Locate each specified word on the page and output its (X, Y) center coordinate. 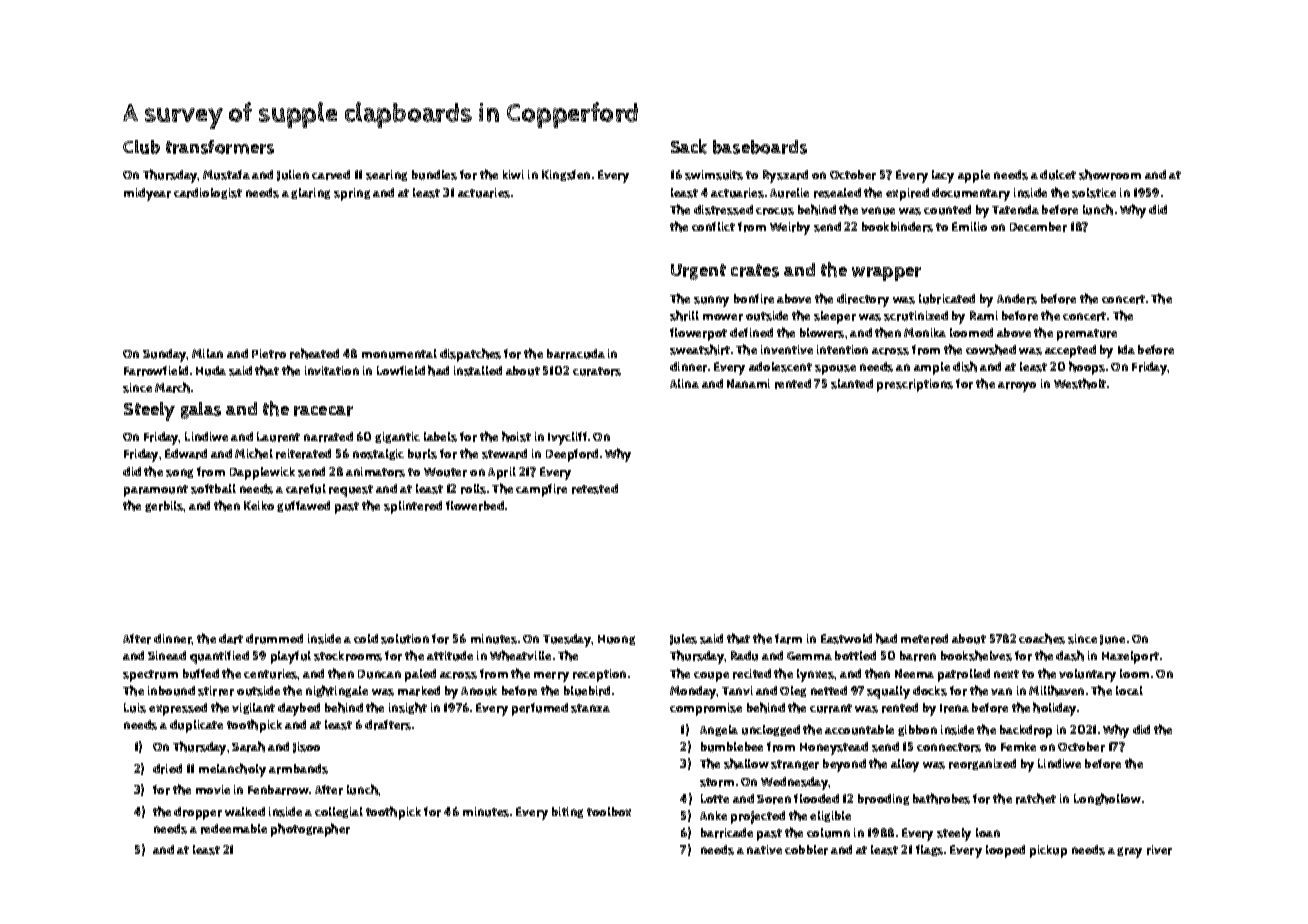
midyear (147, 194)
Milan (207, 353)
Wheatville (520, 655)
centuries (271, 674)
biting (567, 812)
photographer (310, 830)
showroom (1110, 174)
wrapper (886, 274)
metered (924, 639)
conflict (713, 226)
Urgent (698, 272)
